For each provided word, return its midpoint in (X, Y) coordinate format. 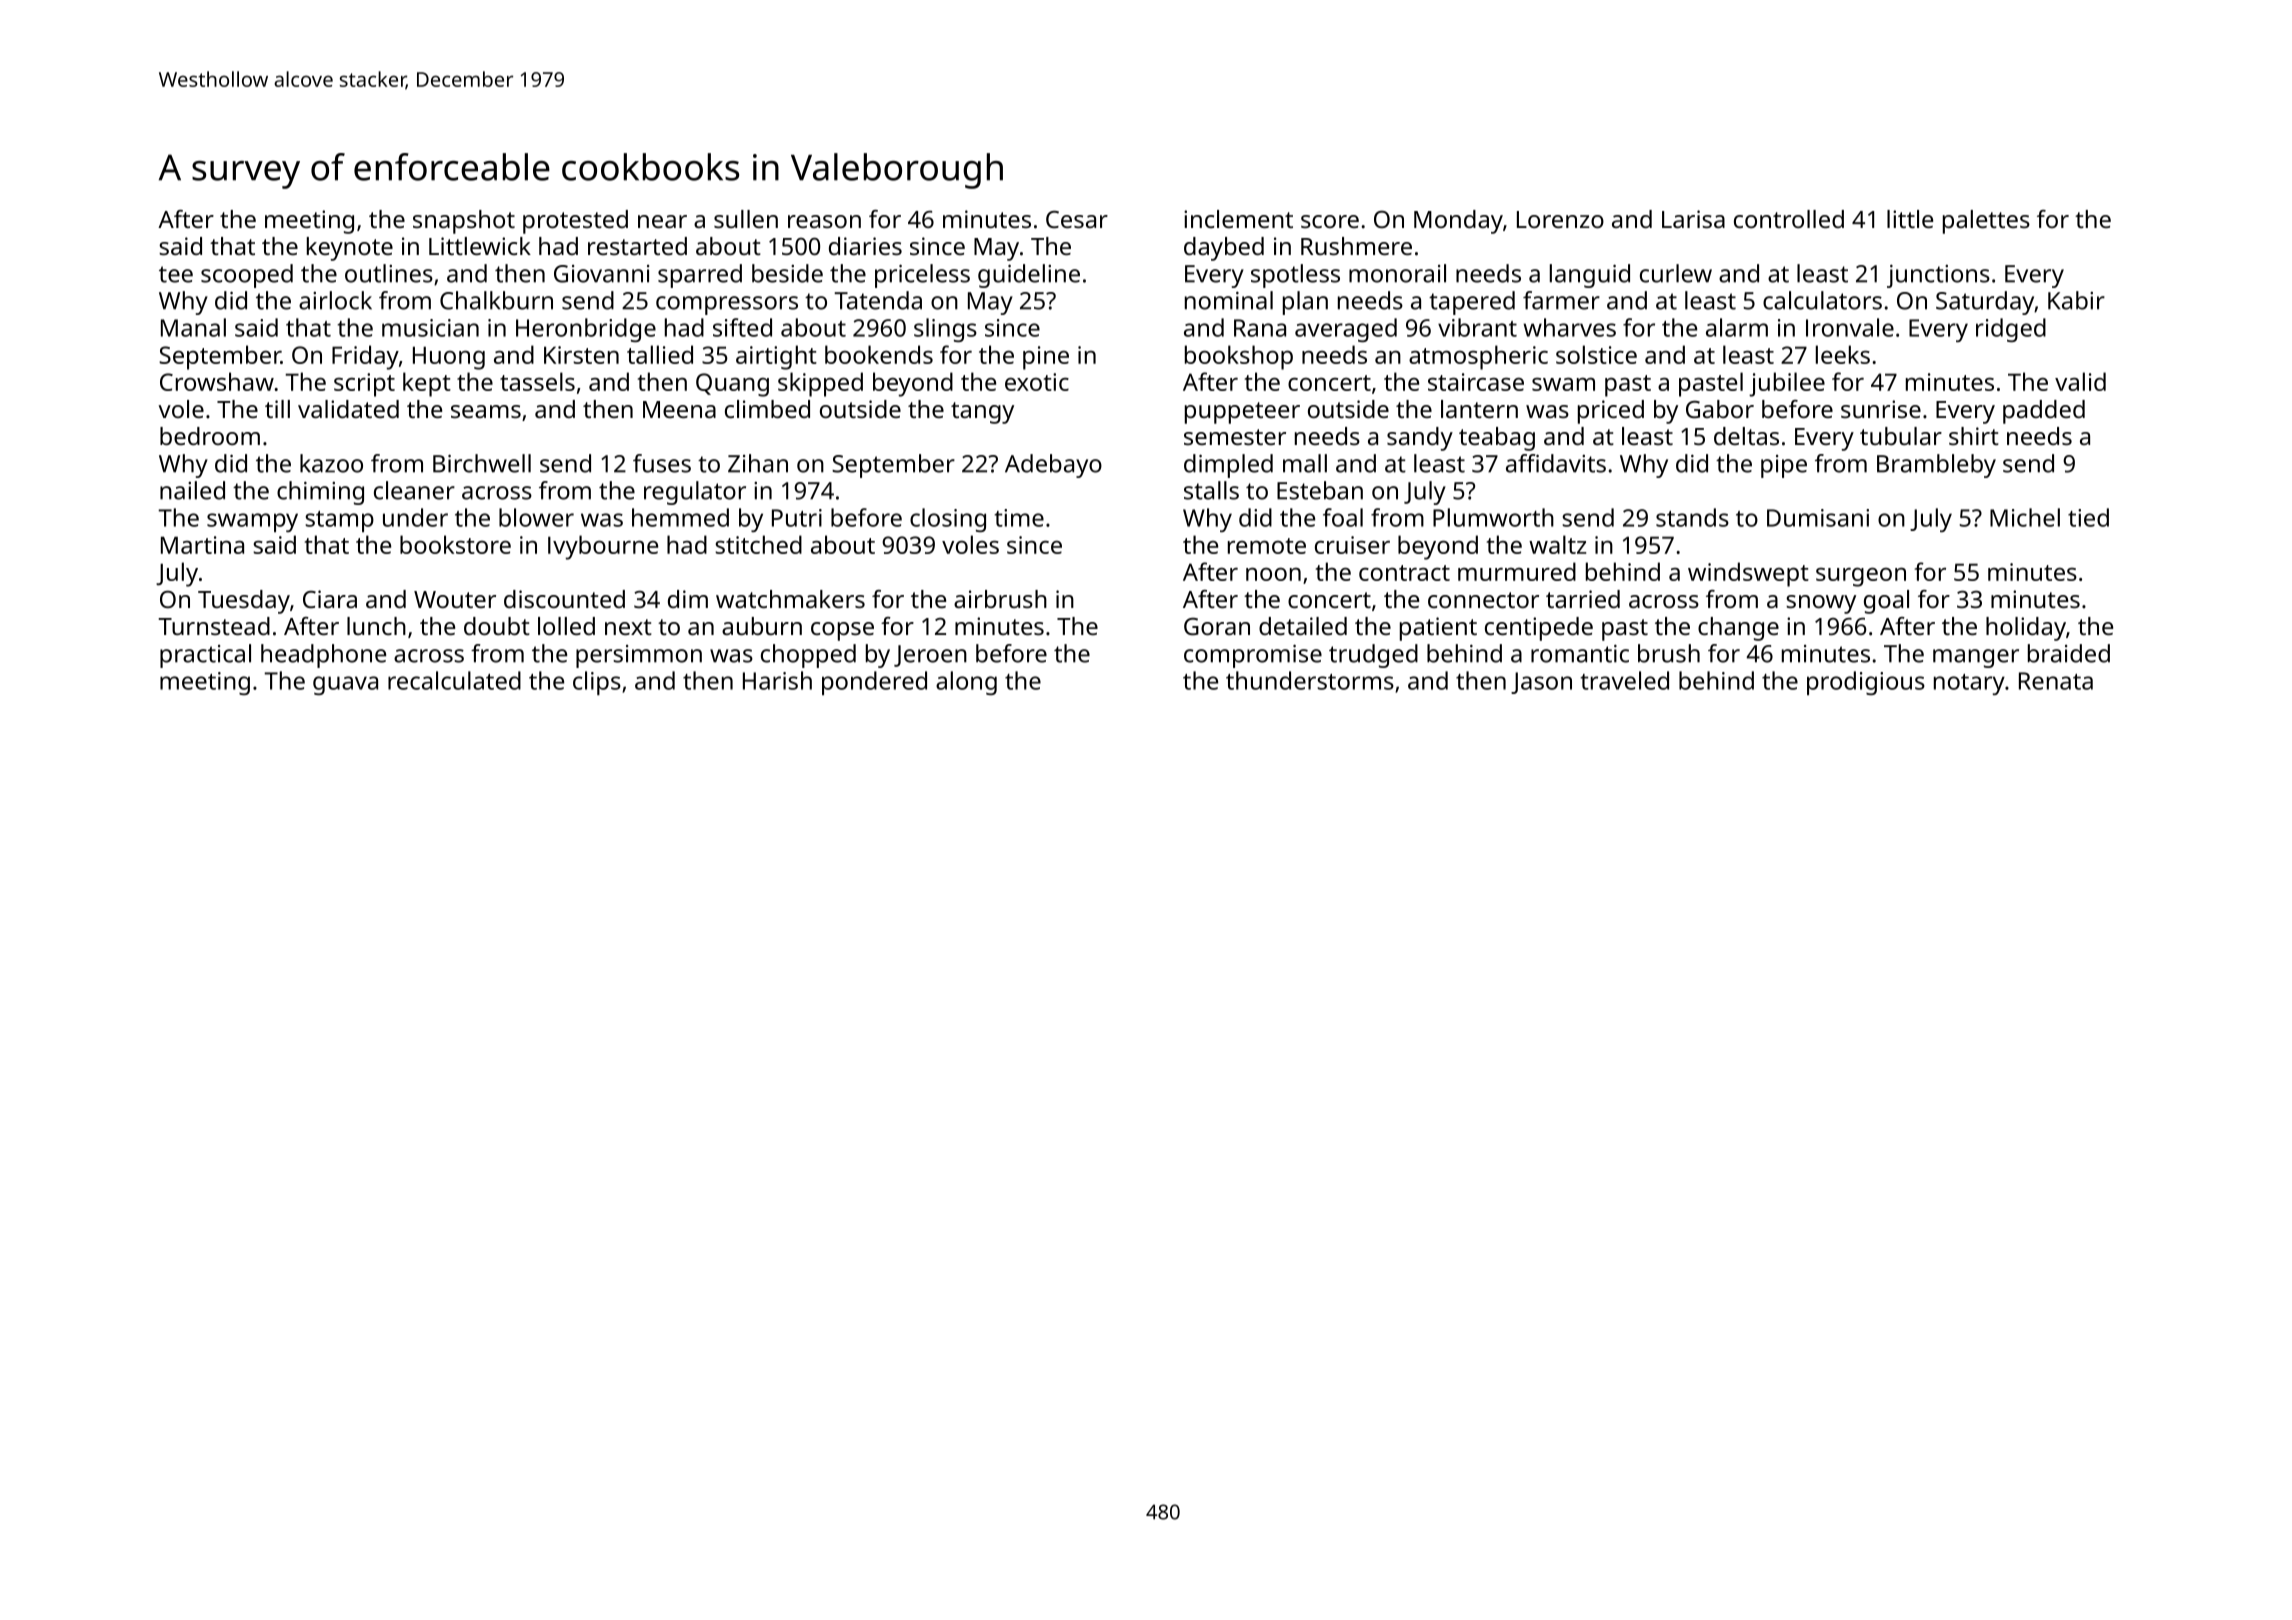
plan (1305, 303)
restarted (637, 246)
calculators (1822, 300)
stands (1692, 517)
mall (1305, 463)
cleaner (414, 490)
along (966, 683)
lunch (376, 626)
